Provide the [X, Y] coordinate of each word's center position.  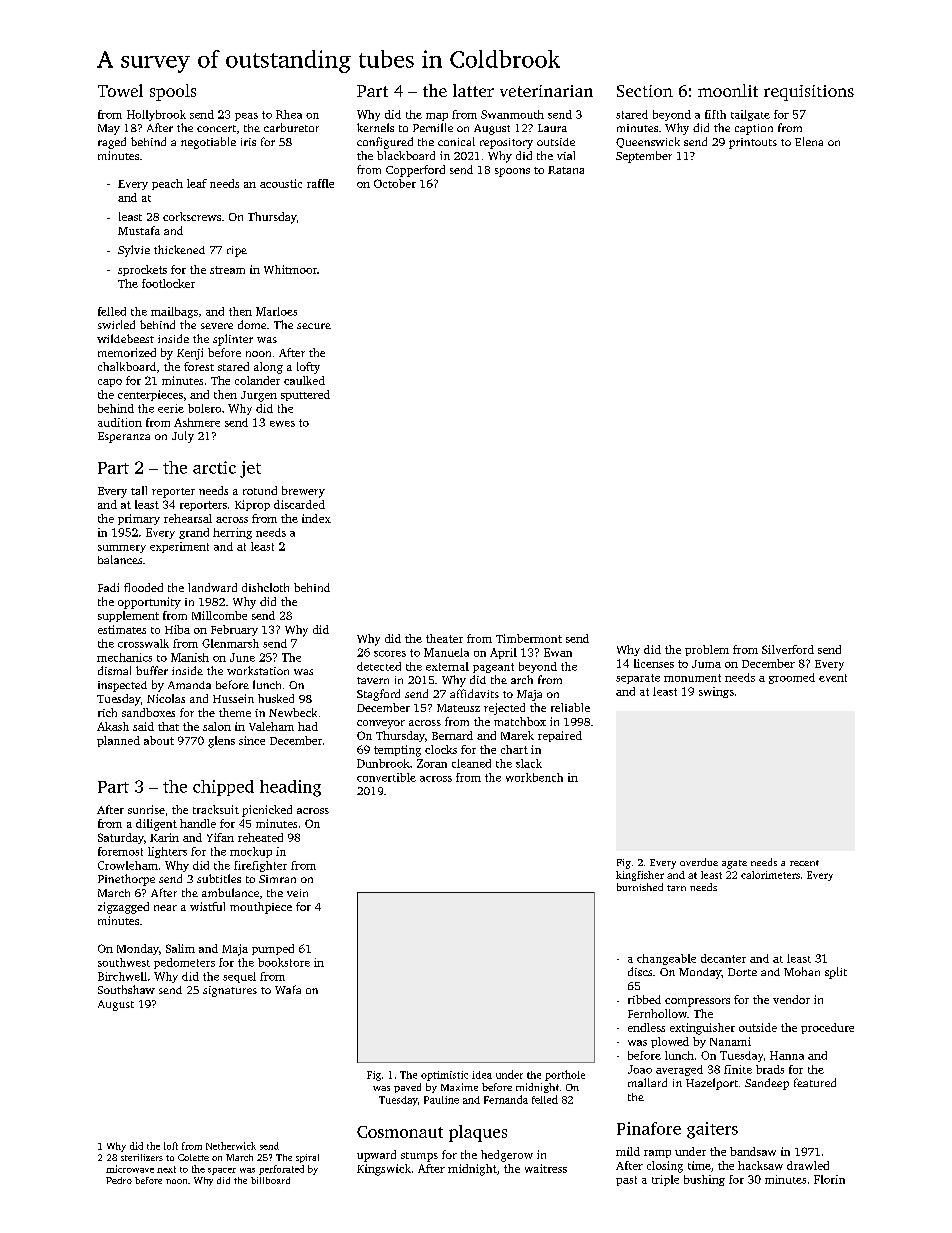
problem [707, 650]
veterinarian [546, 91]
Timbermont [529, 638]
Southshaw [126, 989]
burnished [640, 887]
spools [173, 92]
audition [120, 422]
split [836, 973]
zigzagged [123, 908]
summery [122, 549]
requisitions [809, 93]
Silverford [788, 649]
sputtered [305, 395]
